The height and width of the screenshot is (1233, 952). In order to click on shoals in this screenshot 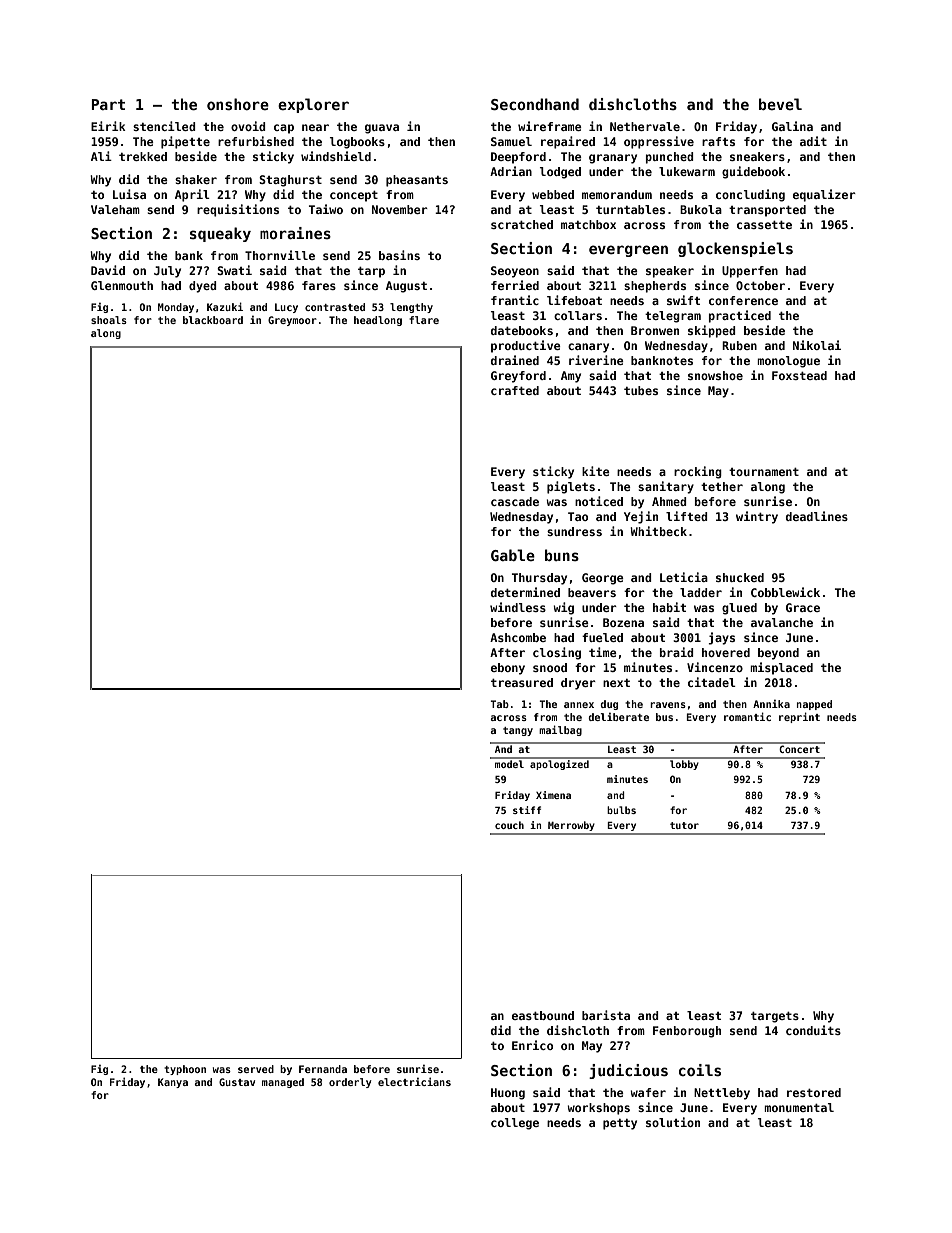, I will do `click(109, 320)`.
